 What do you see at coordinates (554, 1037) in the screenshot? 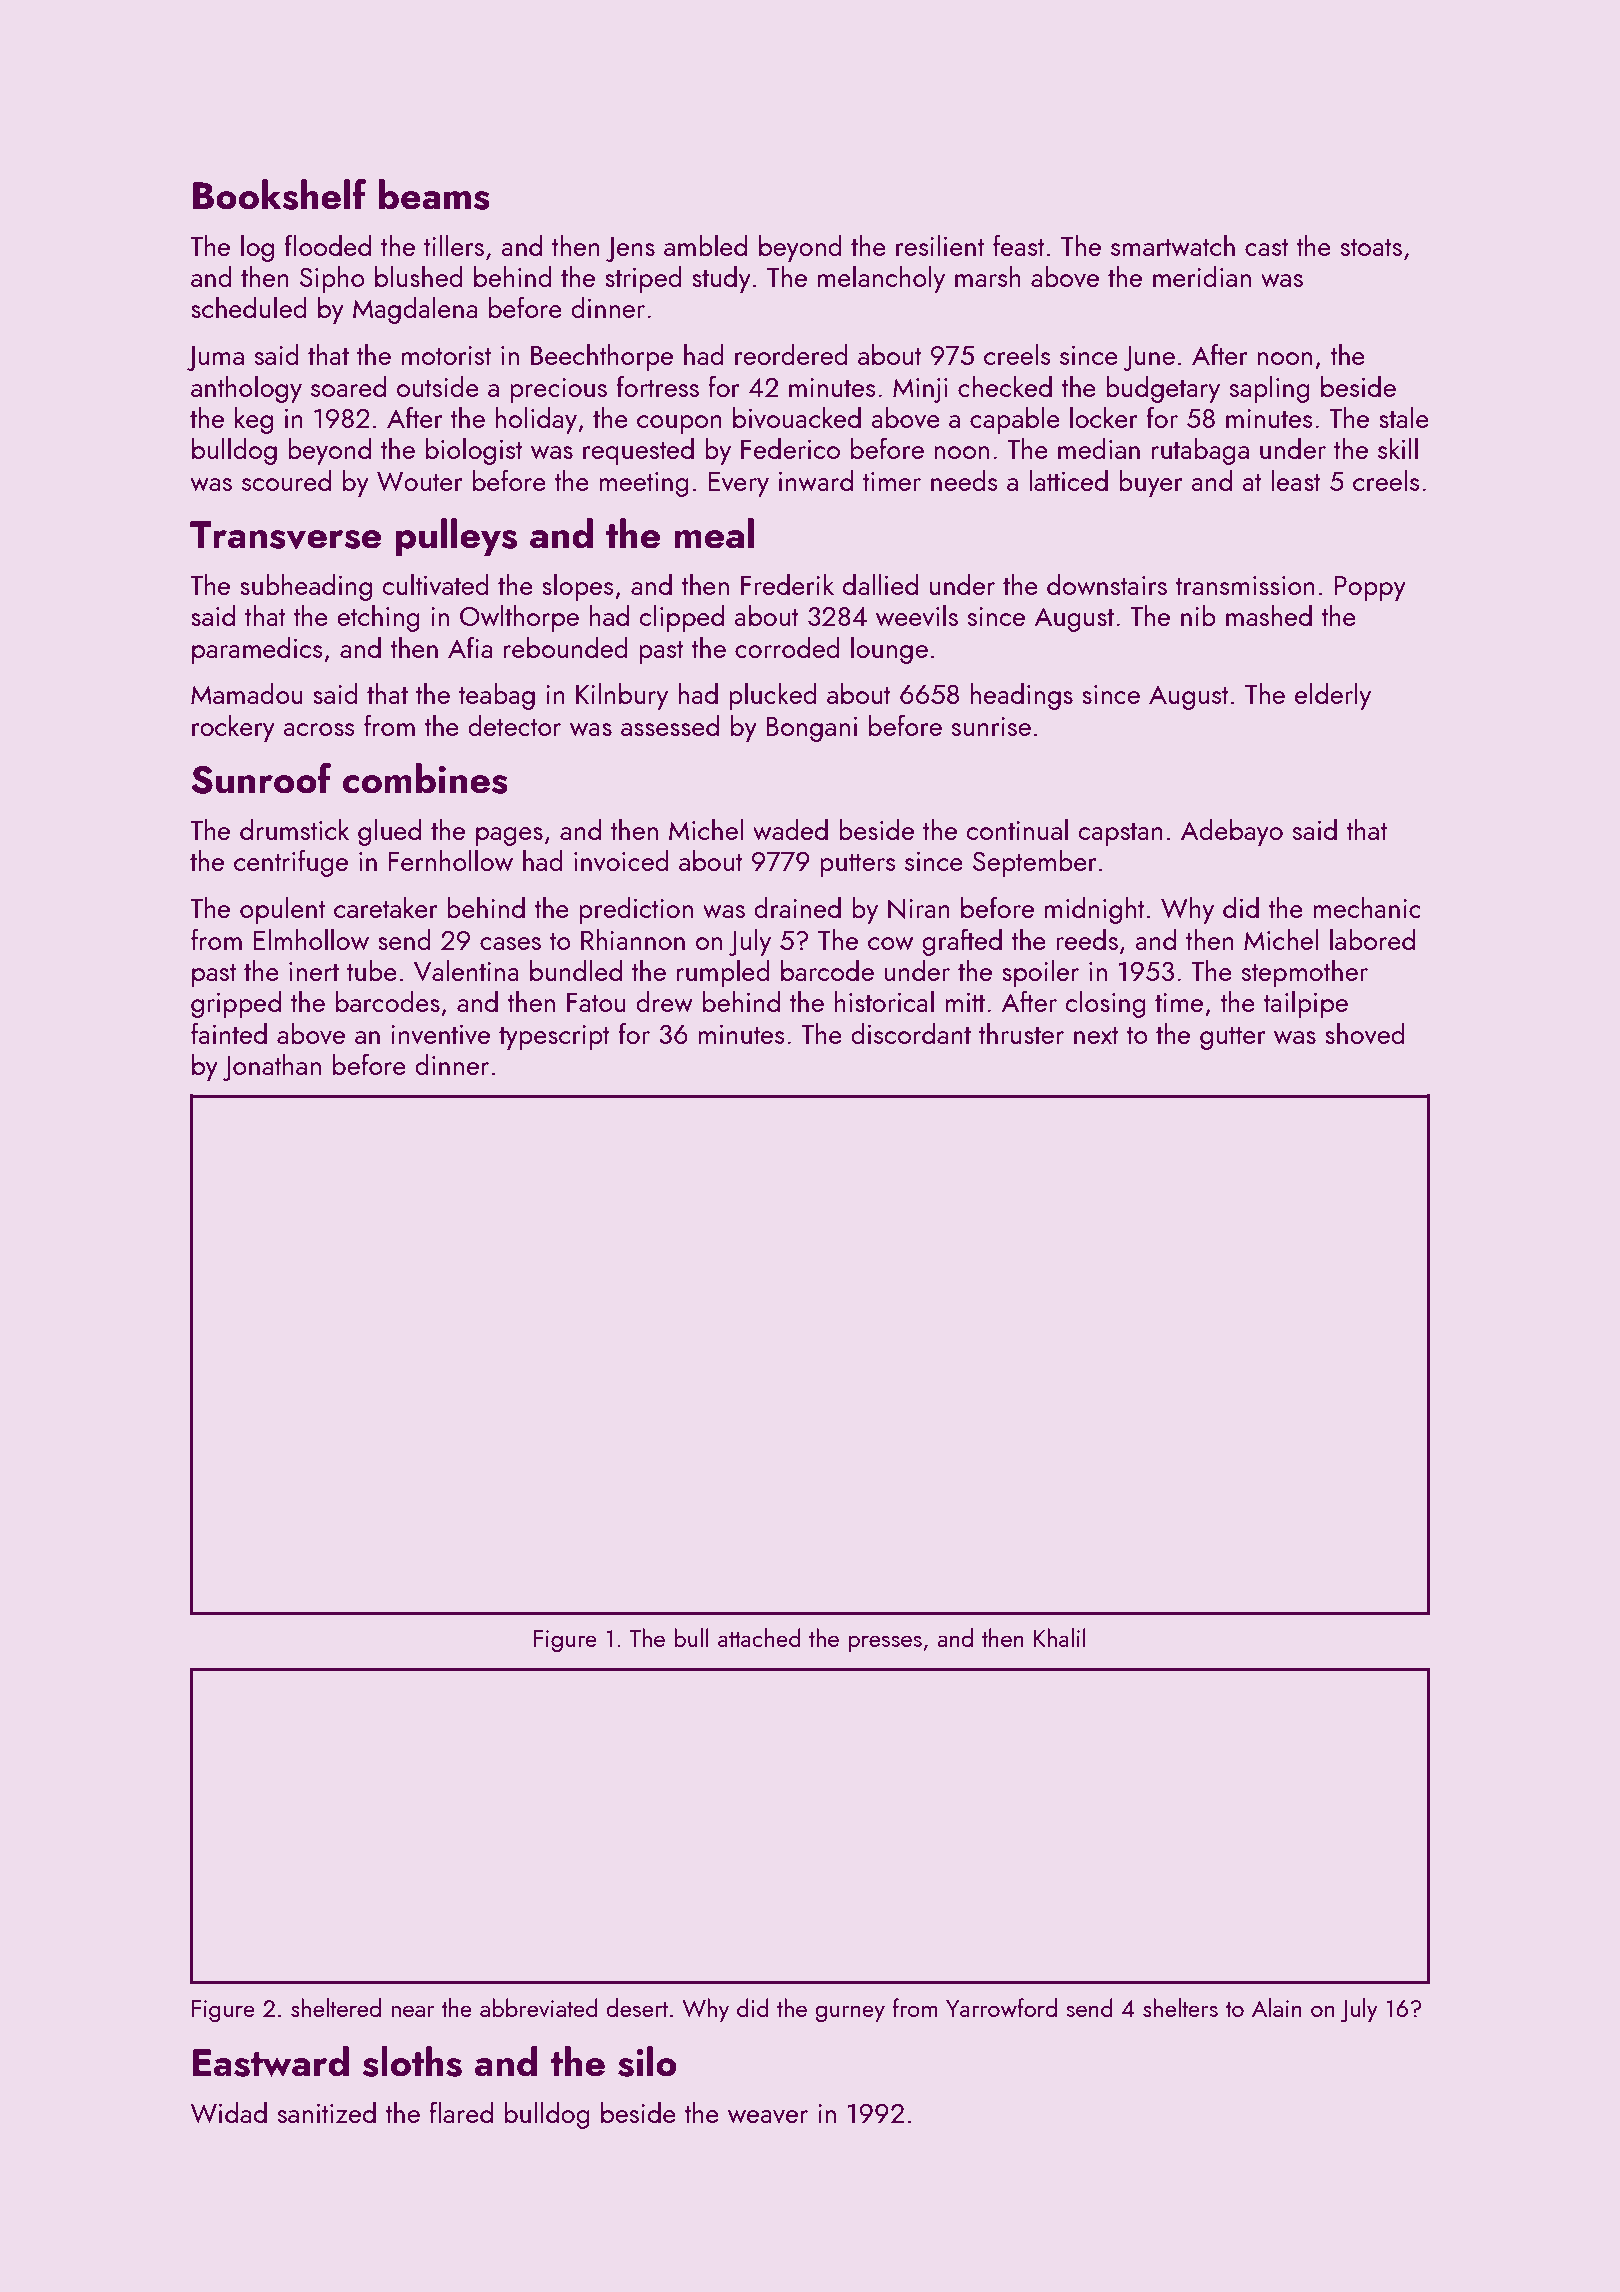
I see `typescript` at bounding box center [554, 1037].
